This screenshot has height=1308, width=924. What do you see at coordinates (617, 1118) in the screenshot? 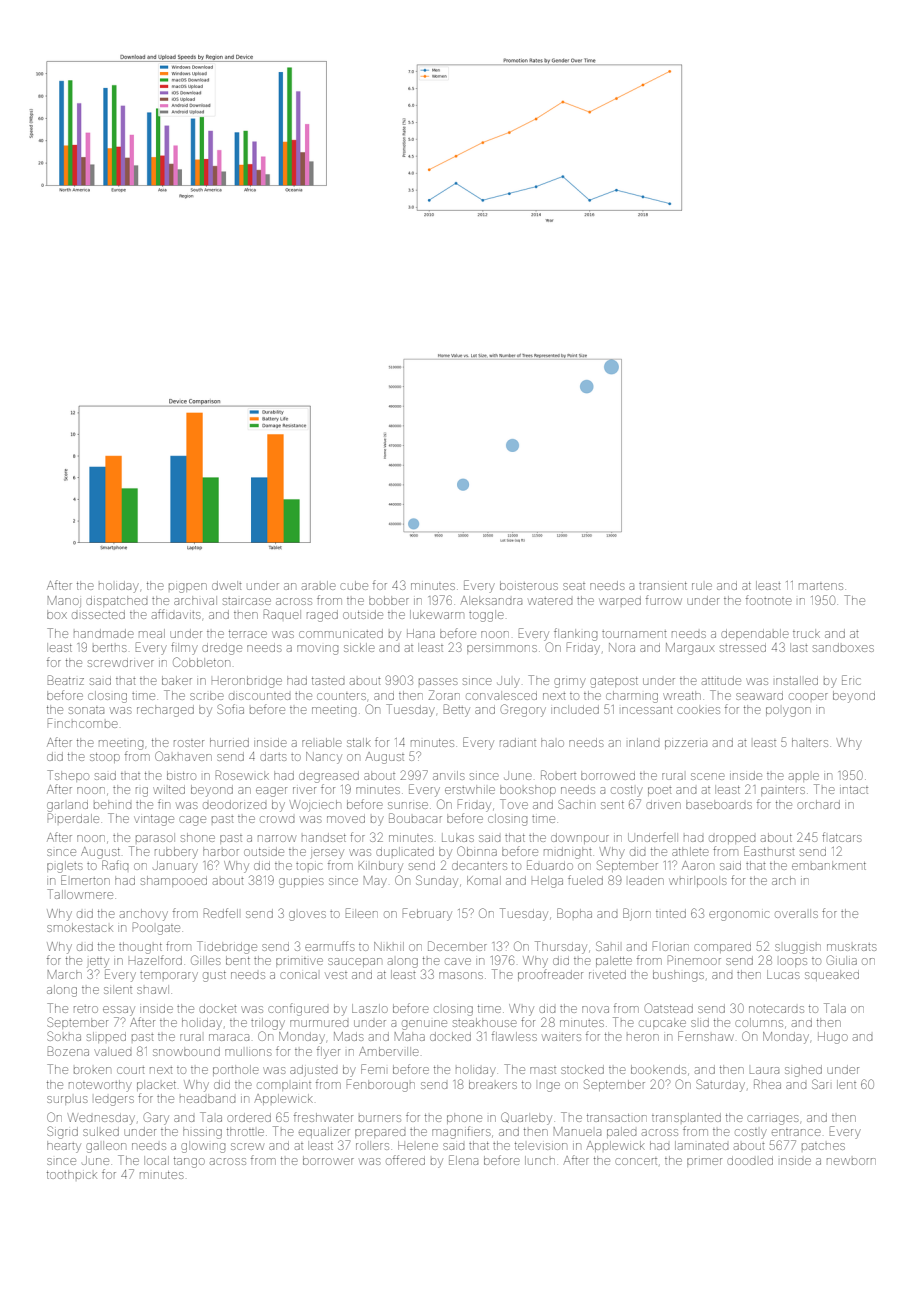
I see `transaction` at bounding box center [617, 1118].
